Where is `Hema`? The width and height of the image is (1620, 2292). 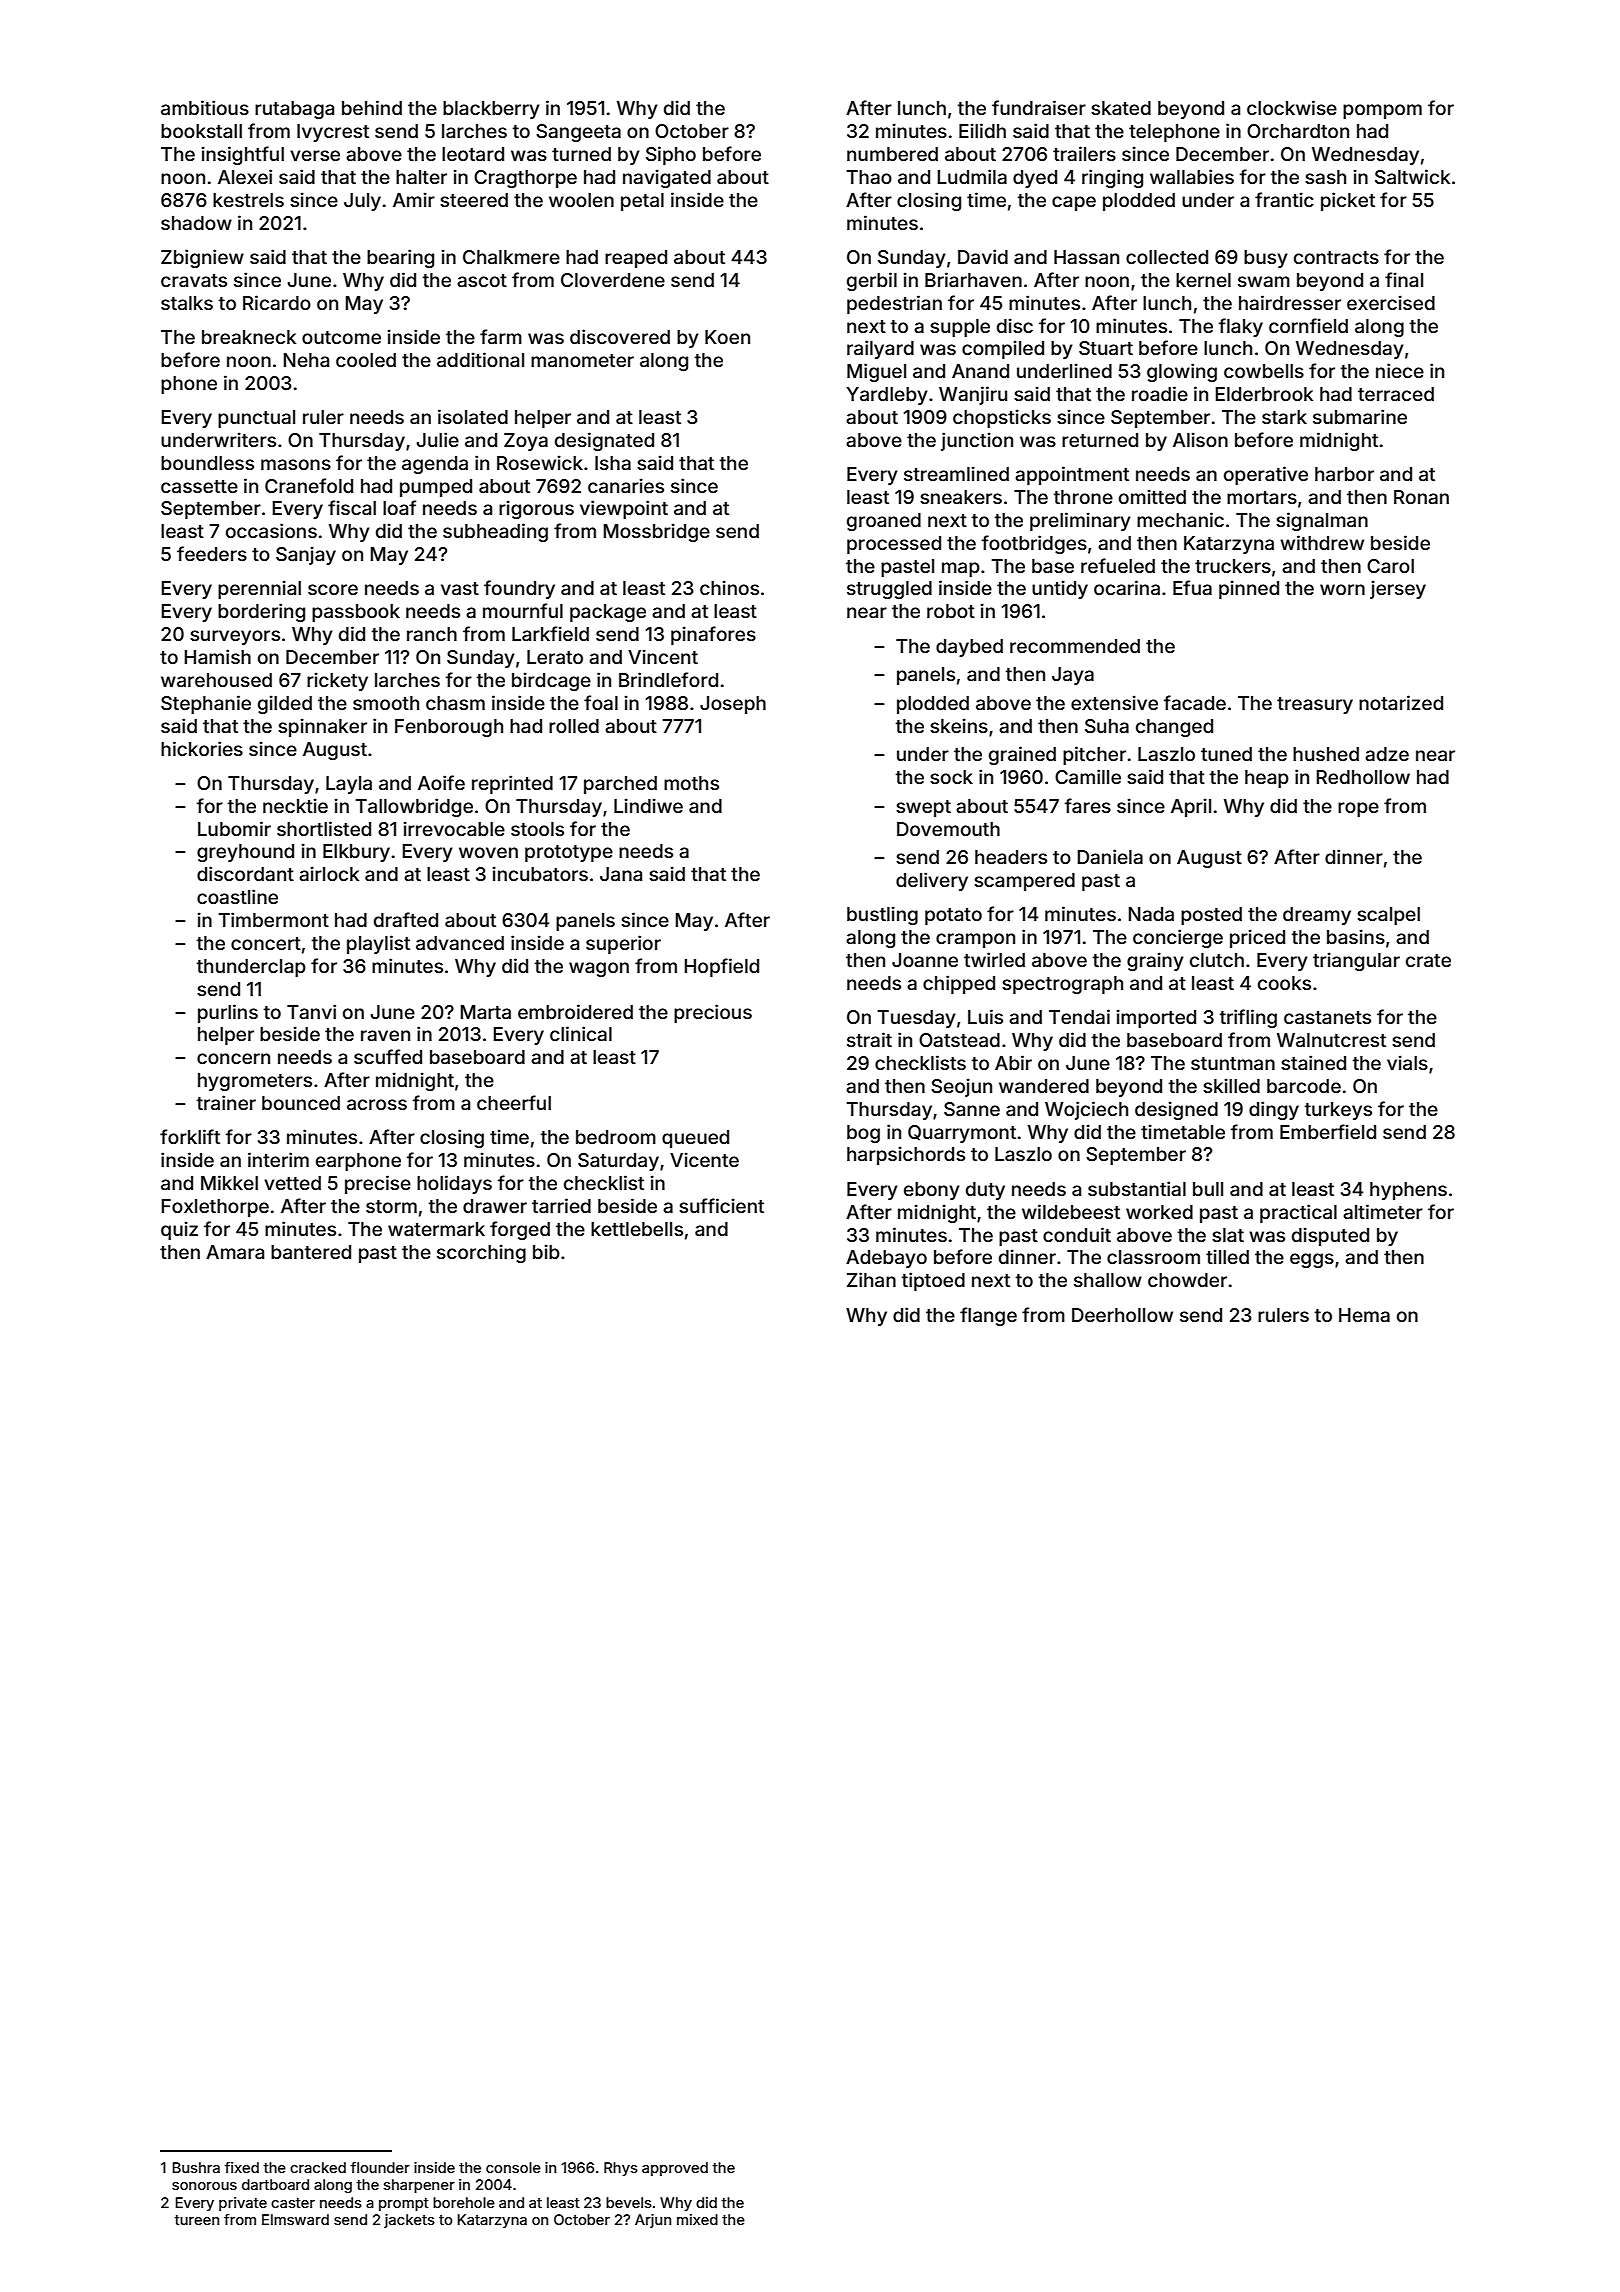
Hema is located at coordinates (1364, 1315).
